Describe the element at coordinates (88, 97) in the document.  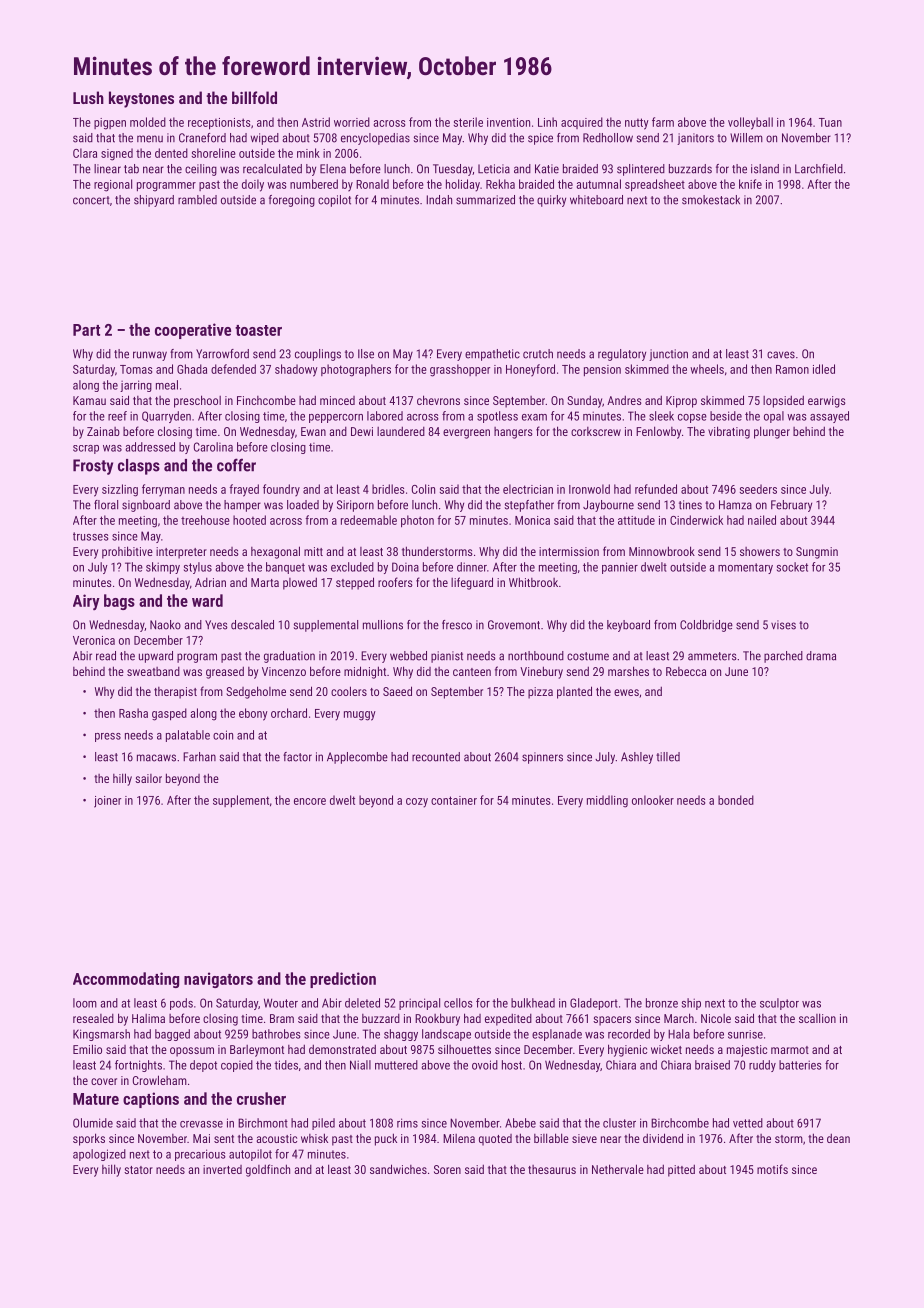
I see `Lush` at that location.
